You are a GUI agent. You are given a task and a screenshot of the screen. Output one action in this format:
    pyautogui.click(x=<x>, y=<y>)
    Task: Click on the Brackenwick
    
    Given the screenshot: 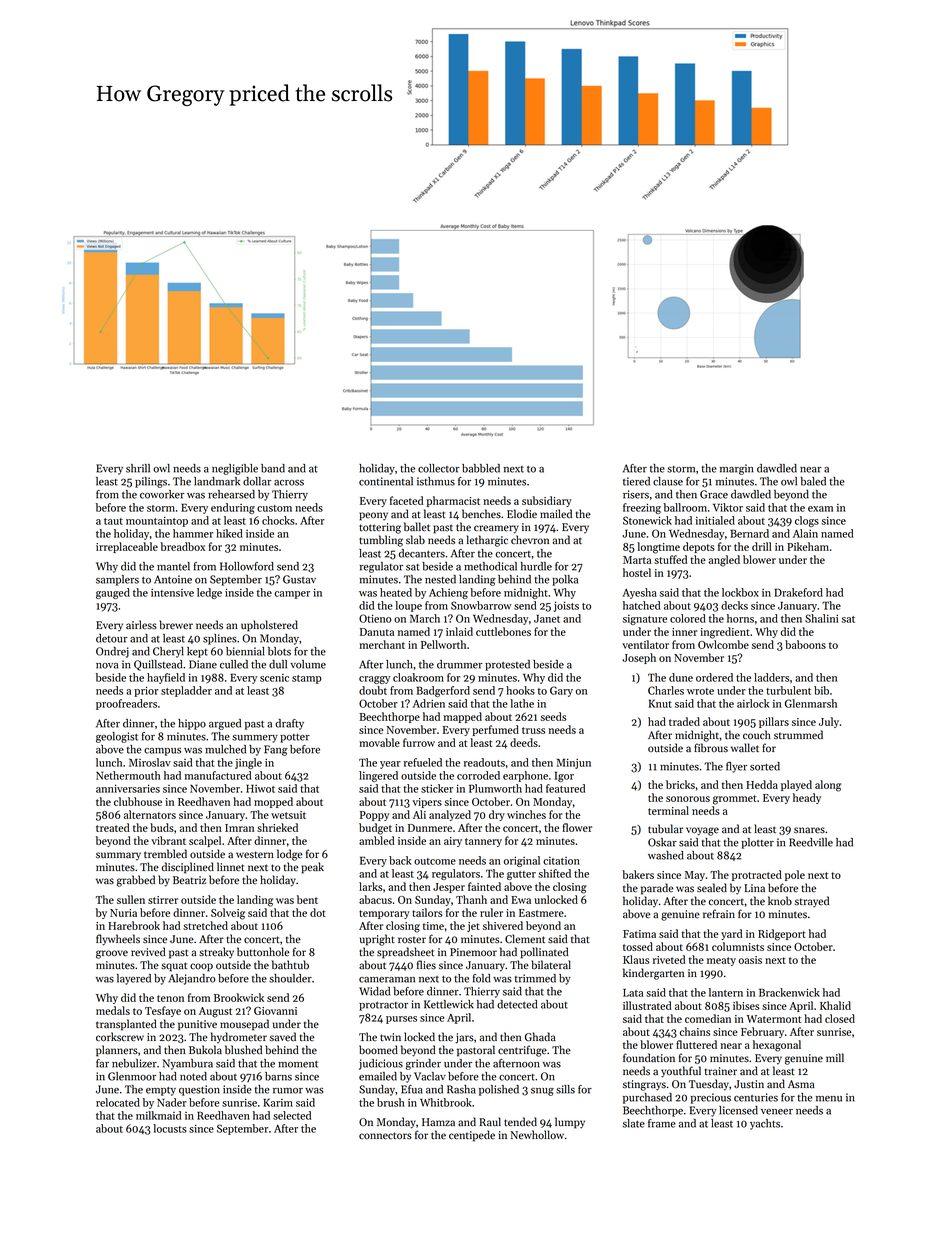 What is the action you would take?
    pyautogui.click(x=789, y=992)
